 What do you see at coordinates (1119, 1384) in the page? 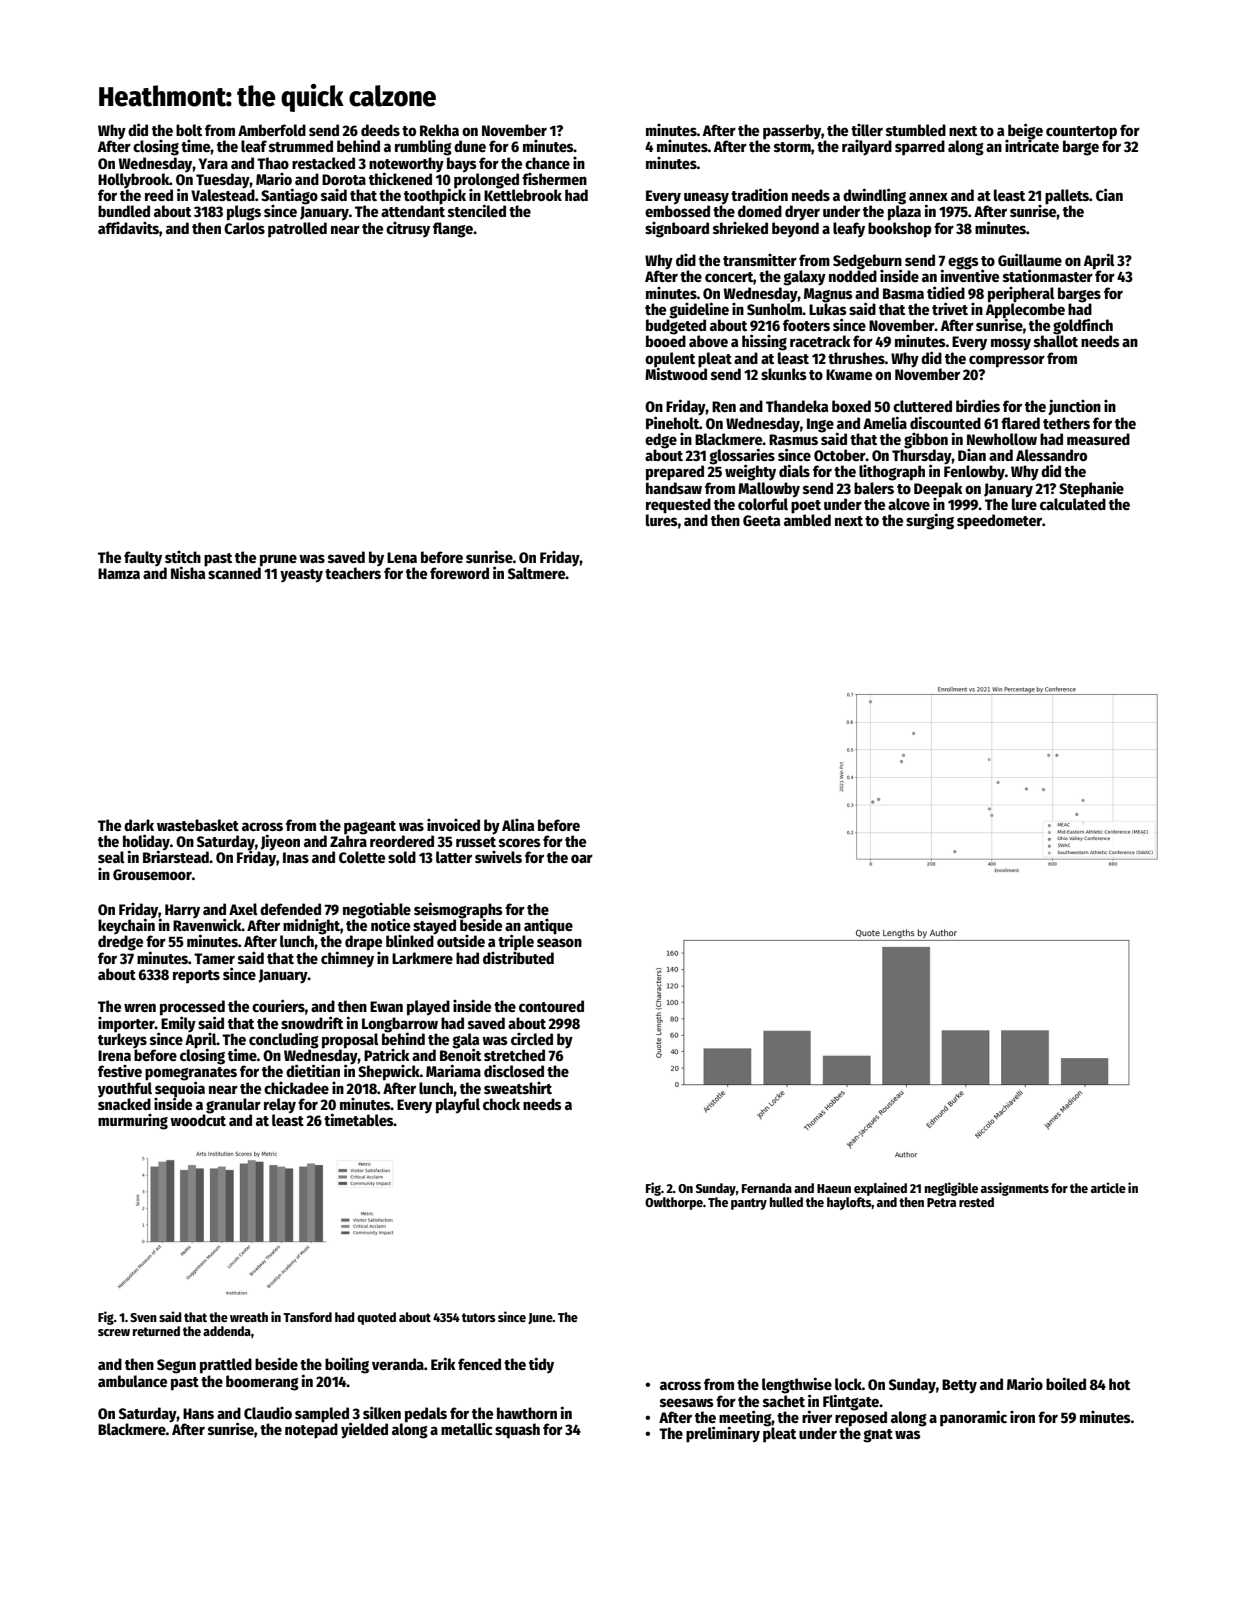
I see `hot` at bounding box center [1119, 1384].
